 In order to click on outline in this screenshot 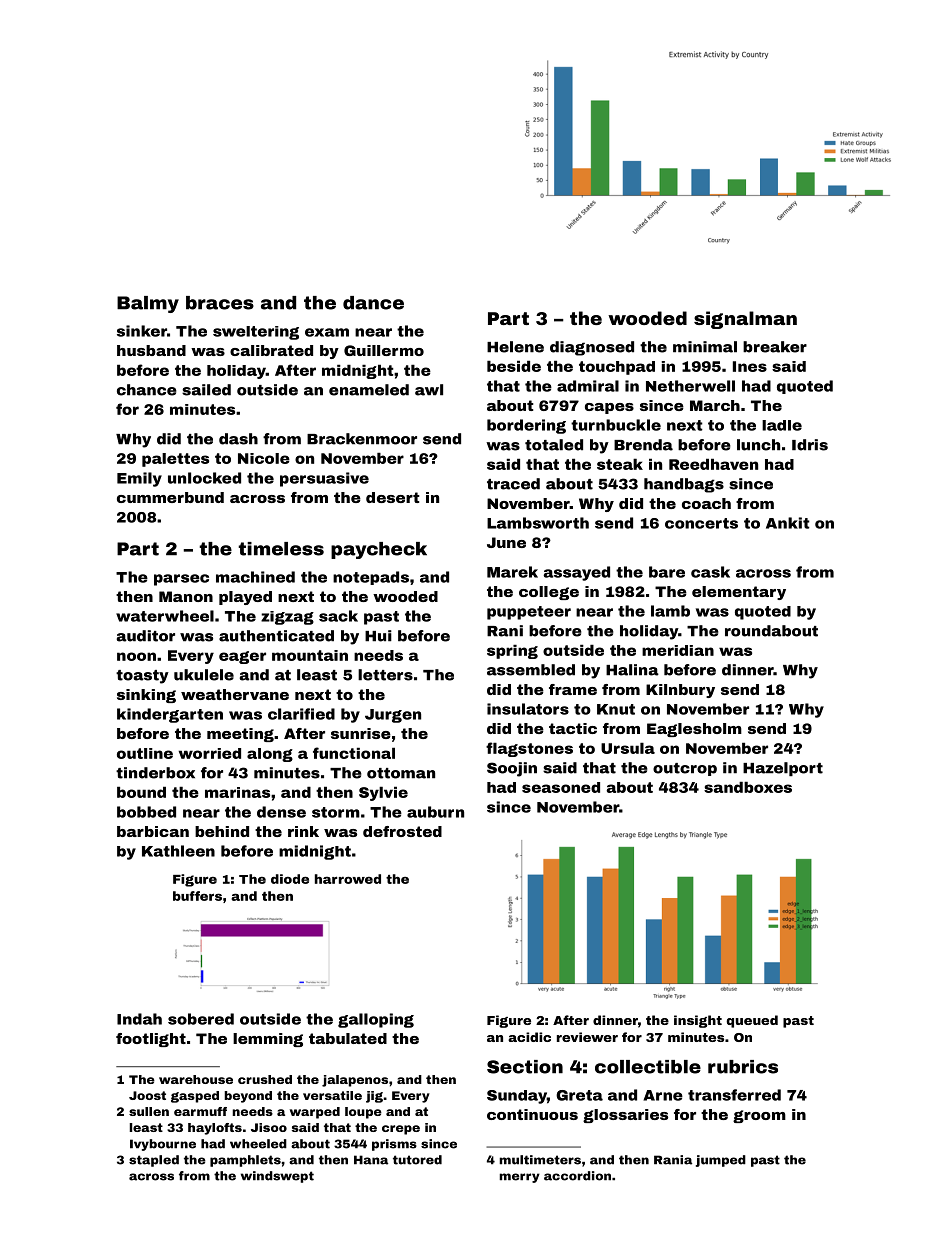, I will do `click(145, 753)`.
